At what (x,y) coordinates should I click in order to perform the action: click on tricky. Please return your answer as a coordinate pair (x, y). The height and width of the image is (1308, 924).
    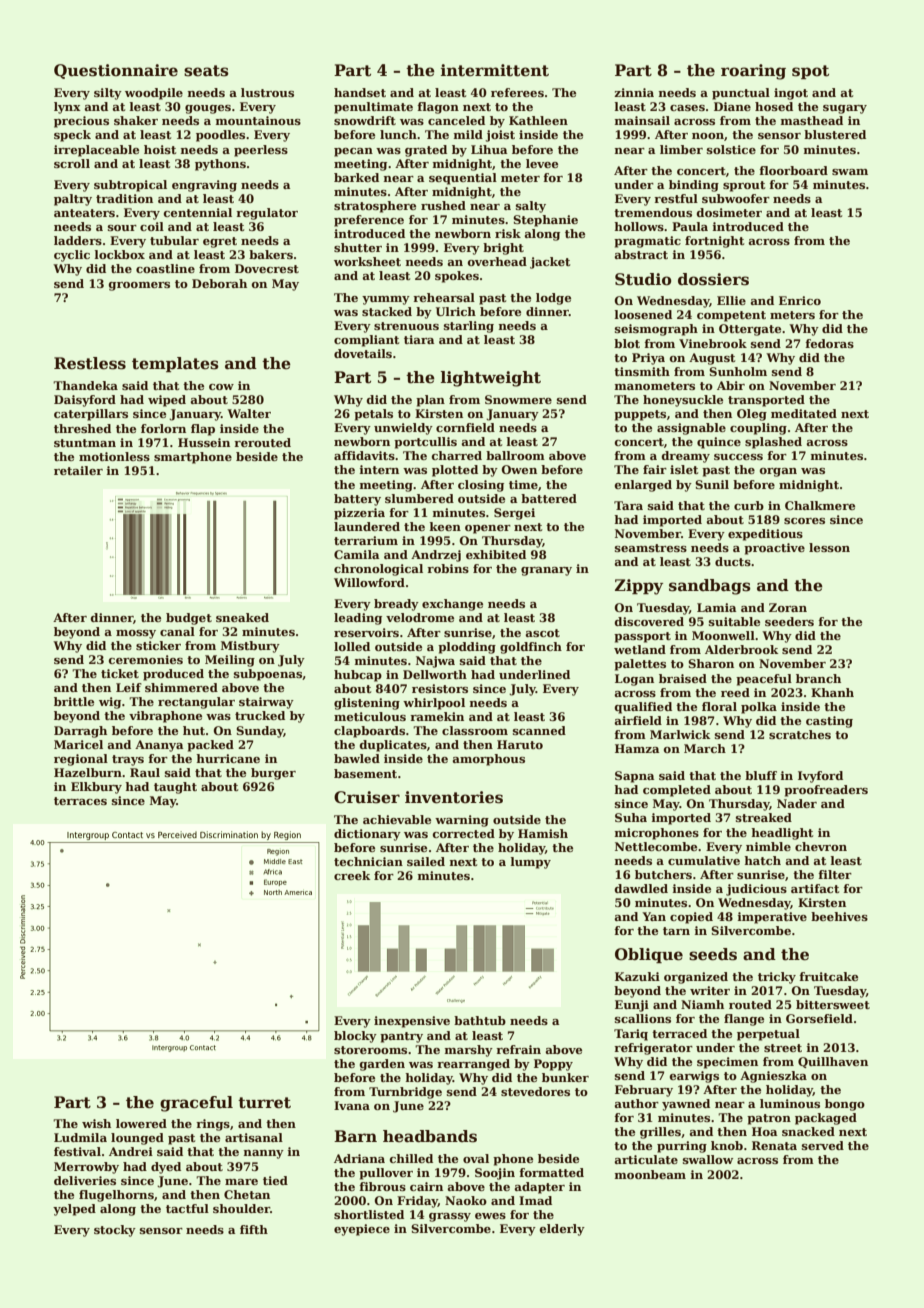
    Looking at the image, I should click on (777, 978).
